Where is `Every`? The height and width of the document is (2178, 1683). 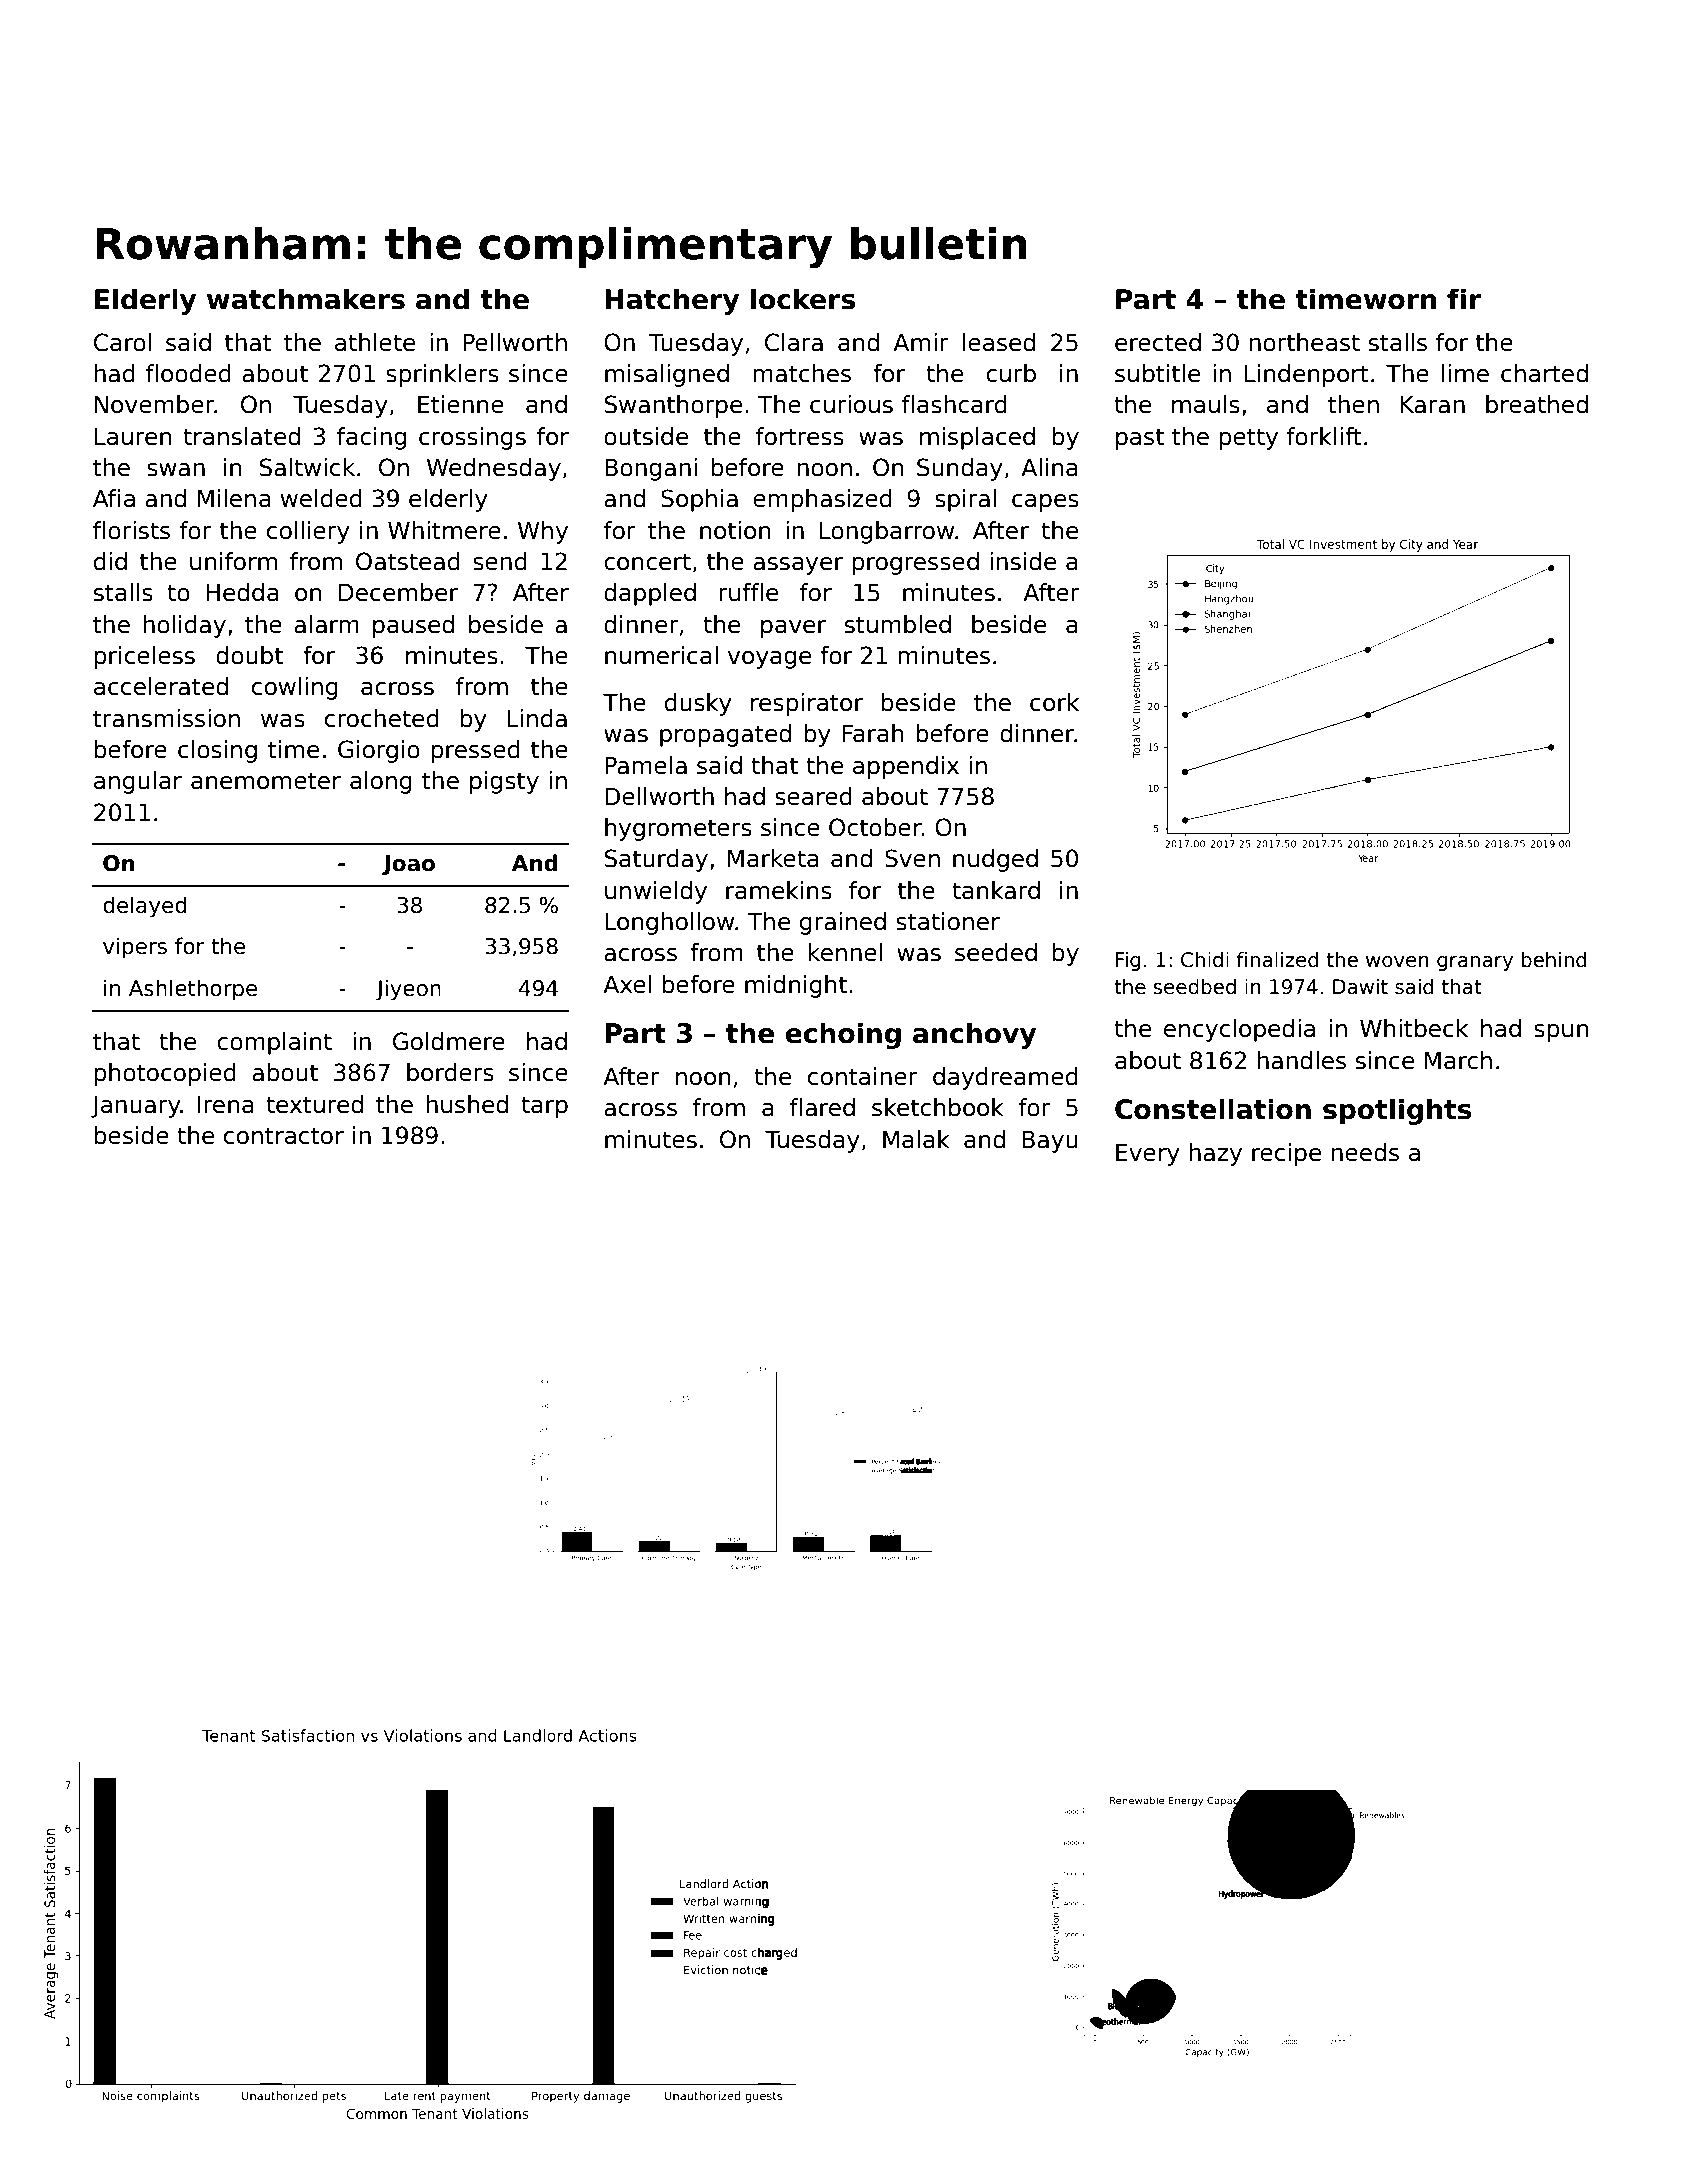 Every is located at coordinates (1148, 1155).
